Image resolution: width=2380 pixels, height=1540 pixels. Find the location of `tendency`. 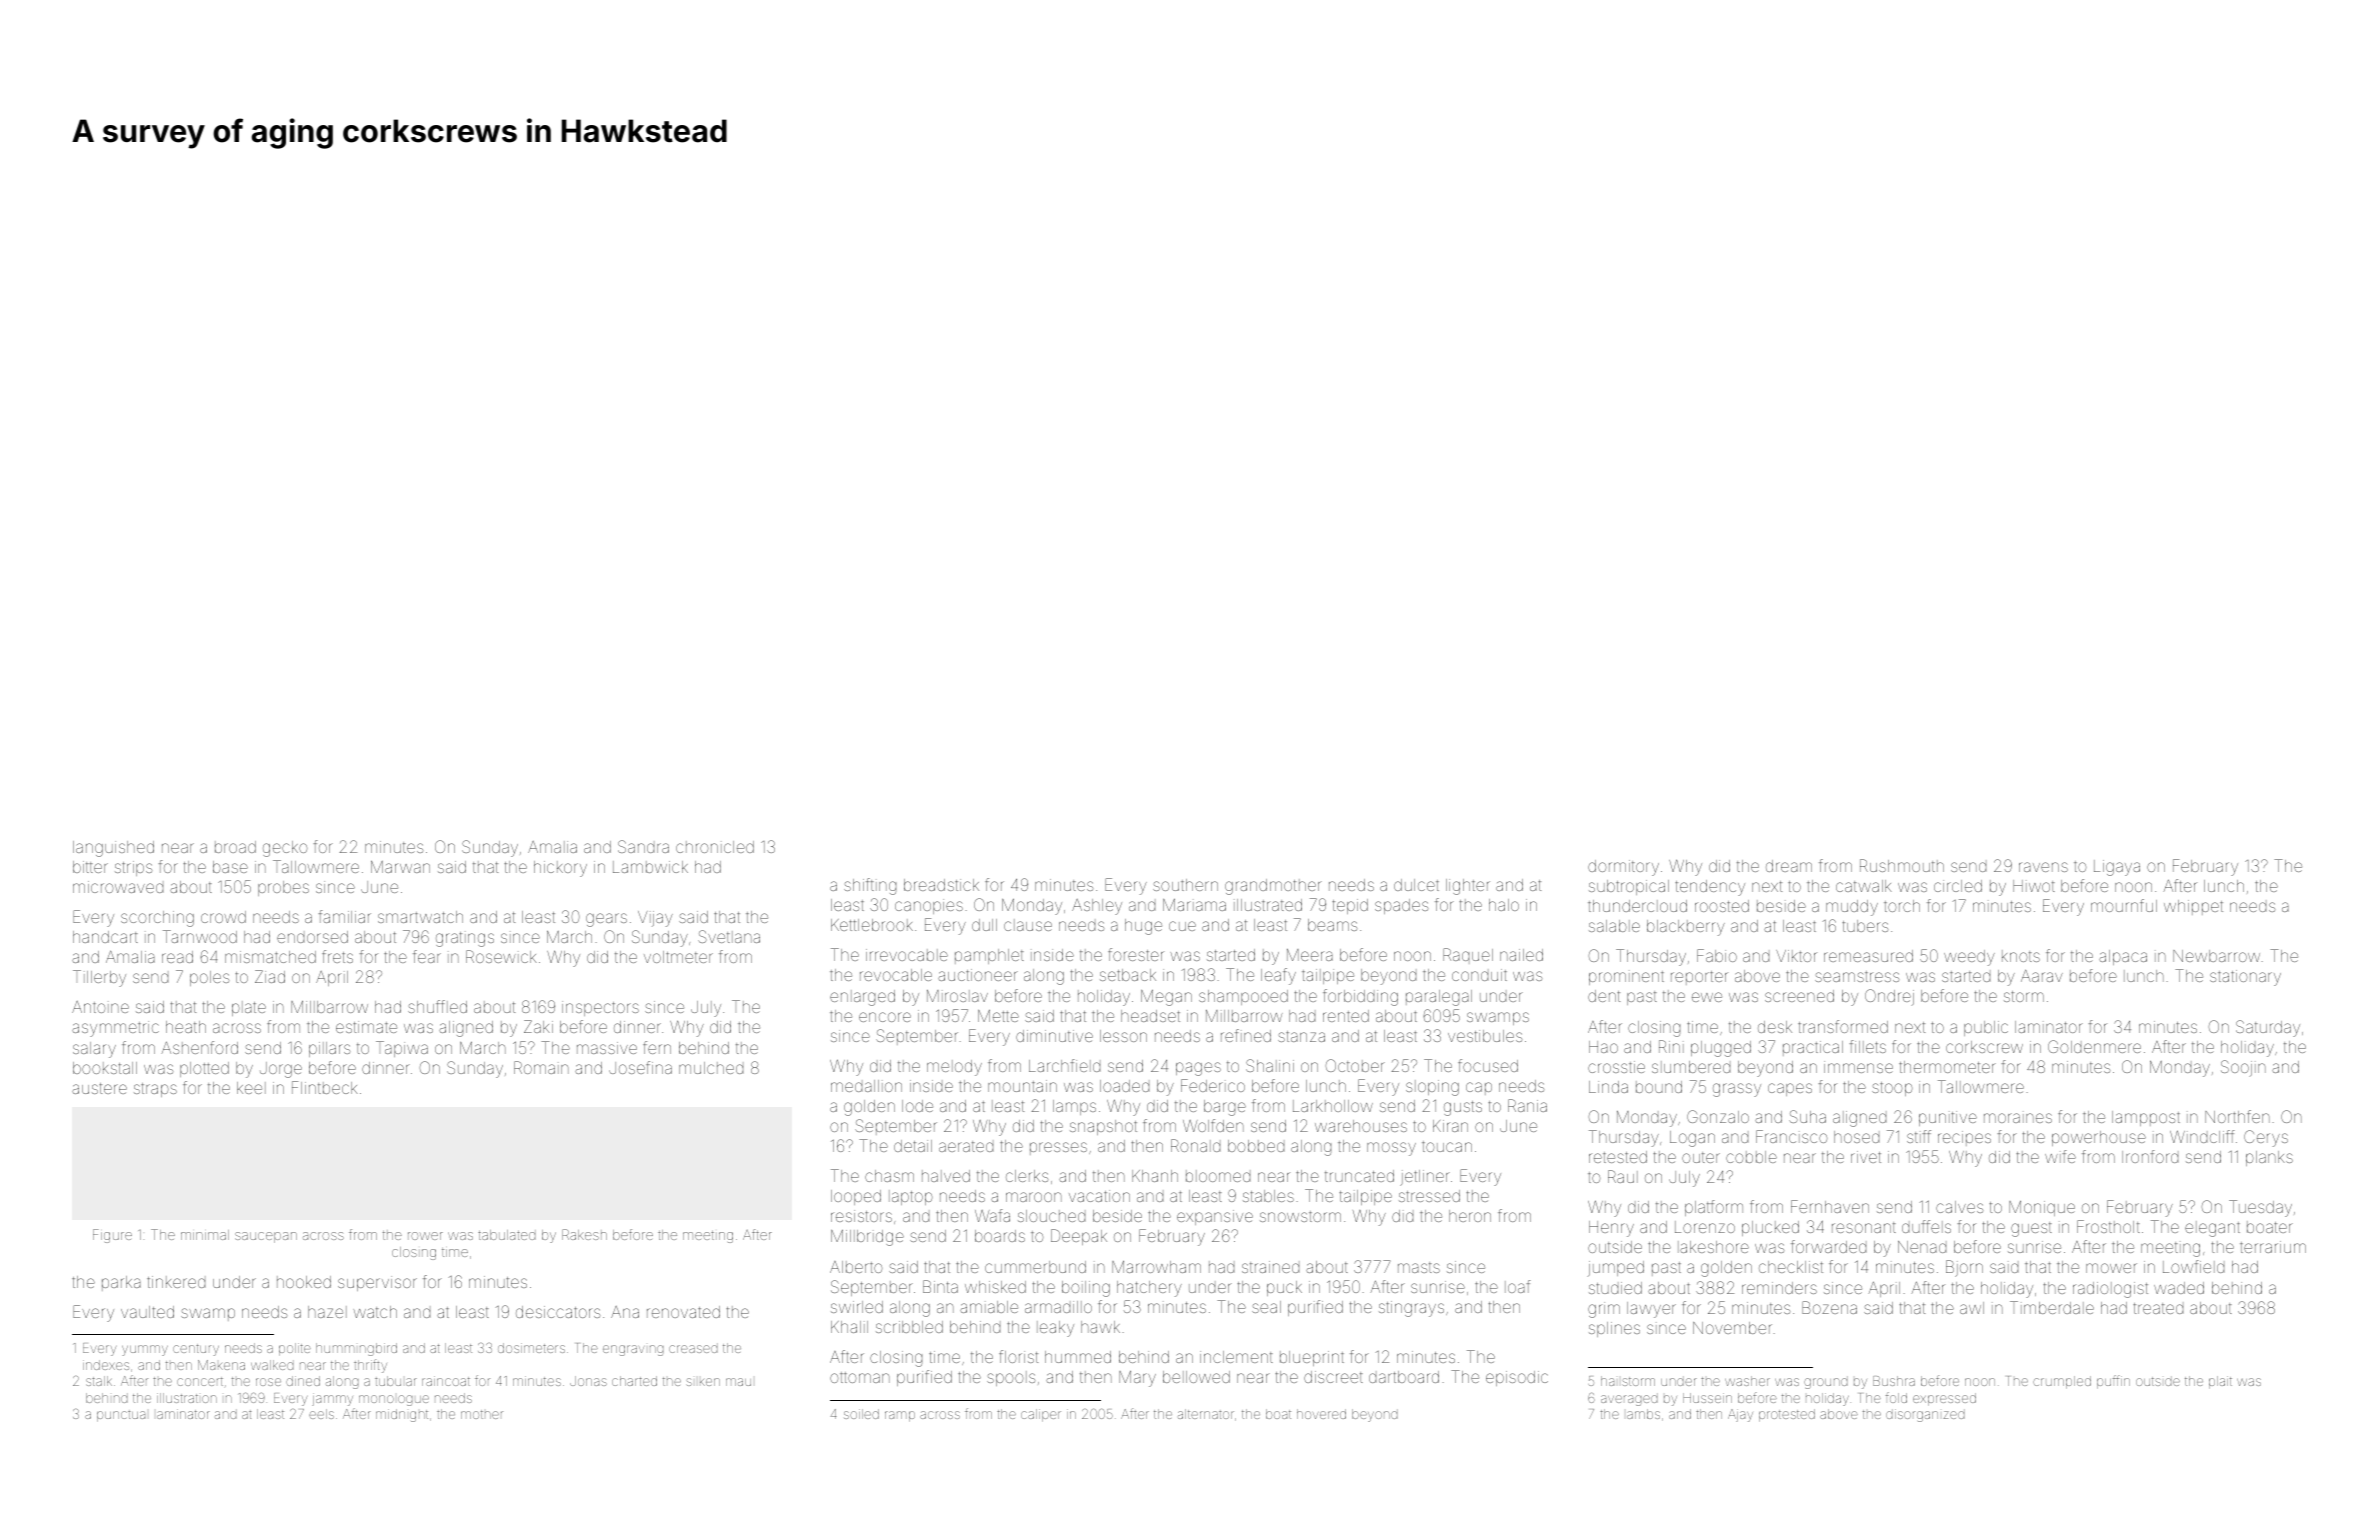

tendency is located at coordinates (1710, 888).
